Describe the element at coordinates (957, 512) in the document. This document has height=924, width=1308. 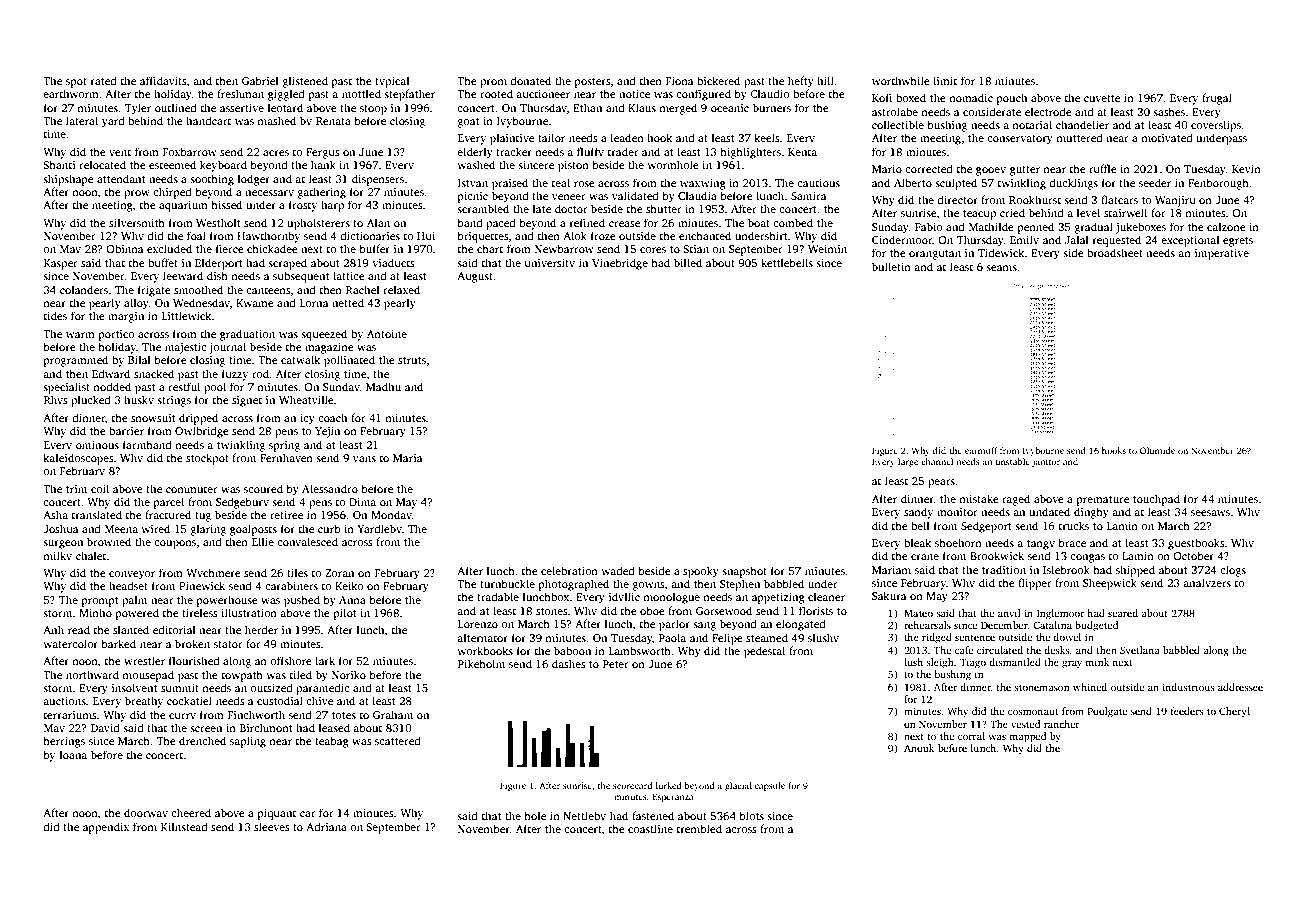
I see `monitor` at that location.
